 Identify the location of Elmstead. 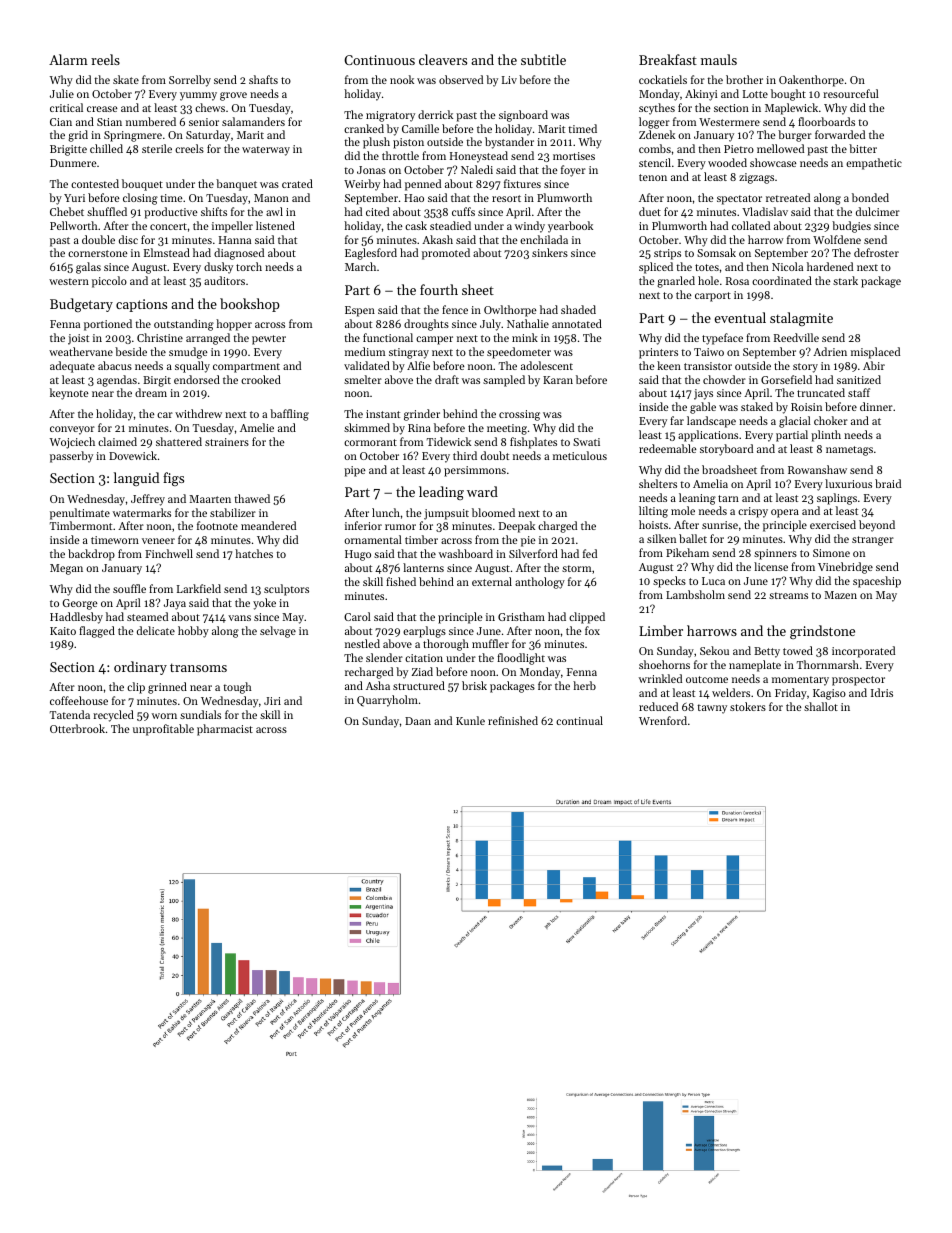
(167, 252).
